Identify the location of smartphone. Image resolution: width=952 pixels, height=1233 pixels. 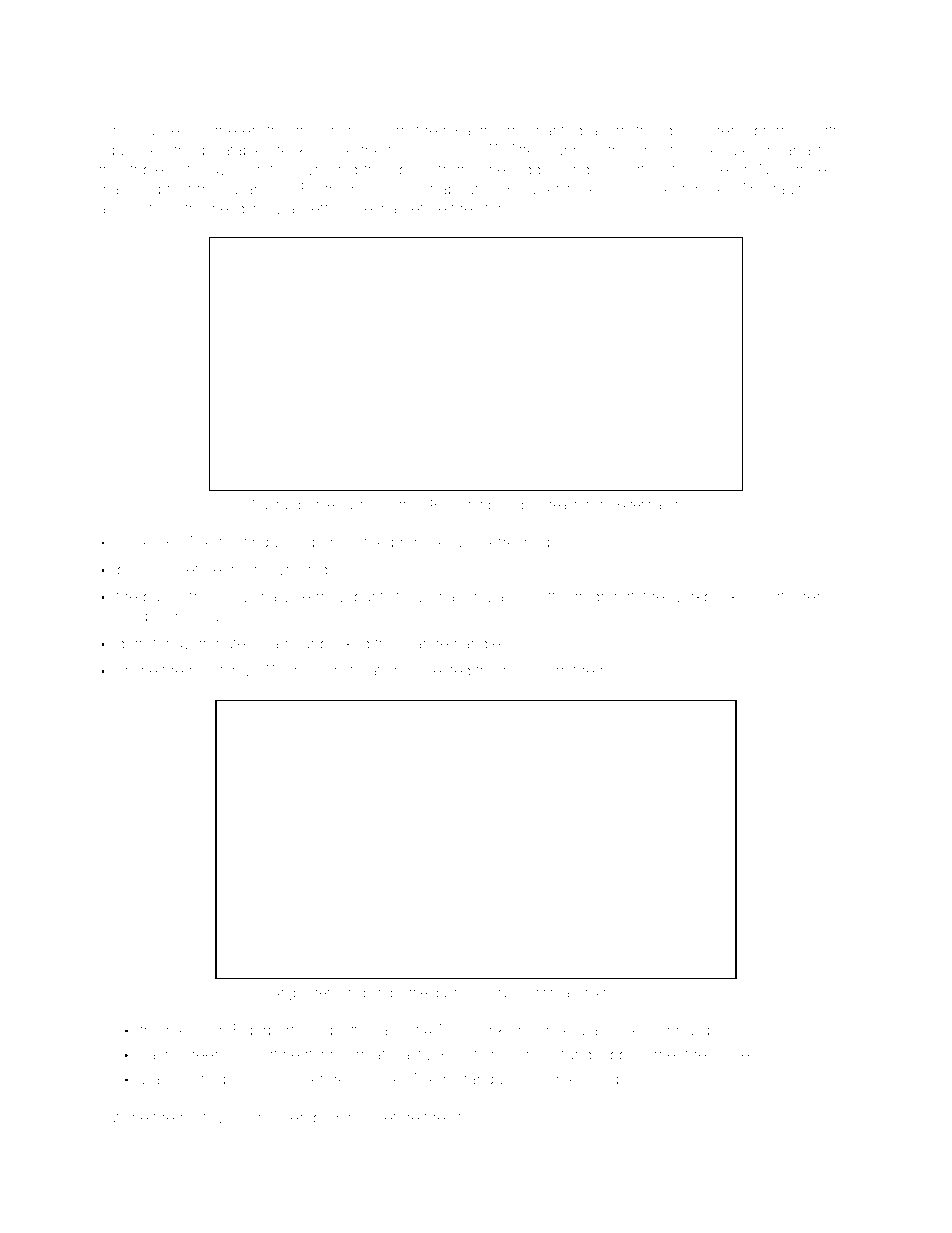
(677, 151).
